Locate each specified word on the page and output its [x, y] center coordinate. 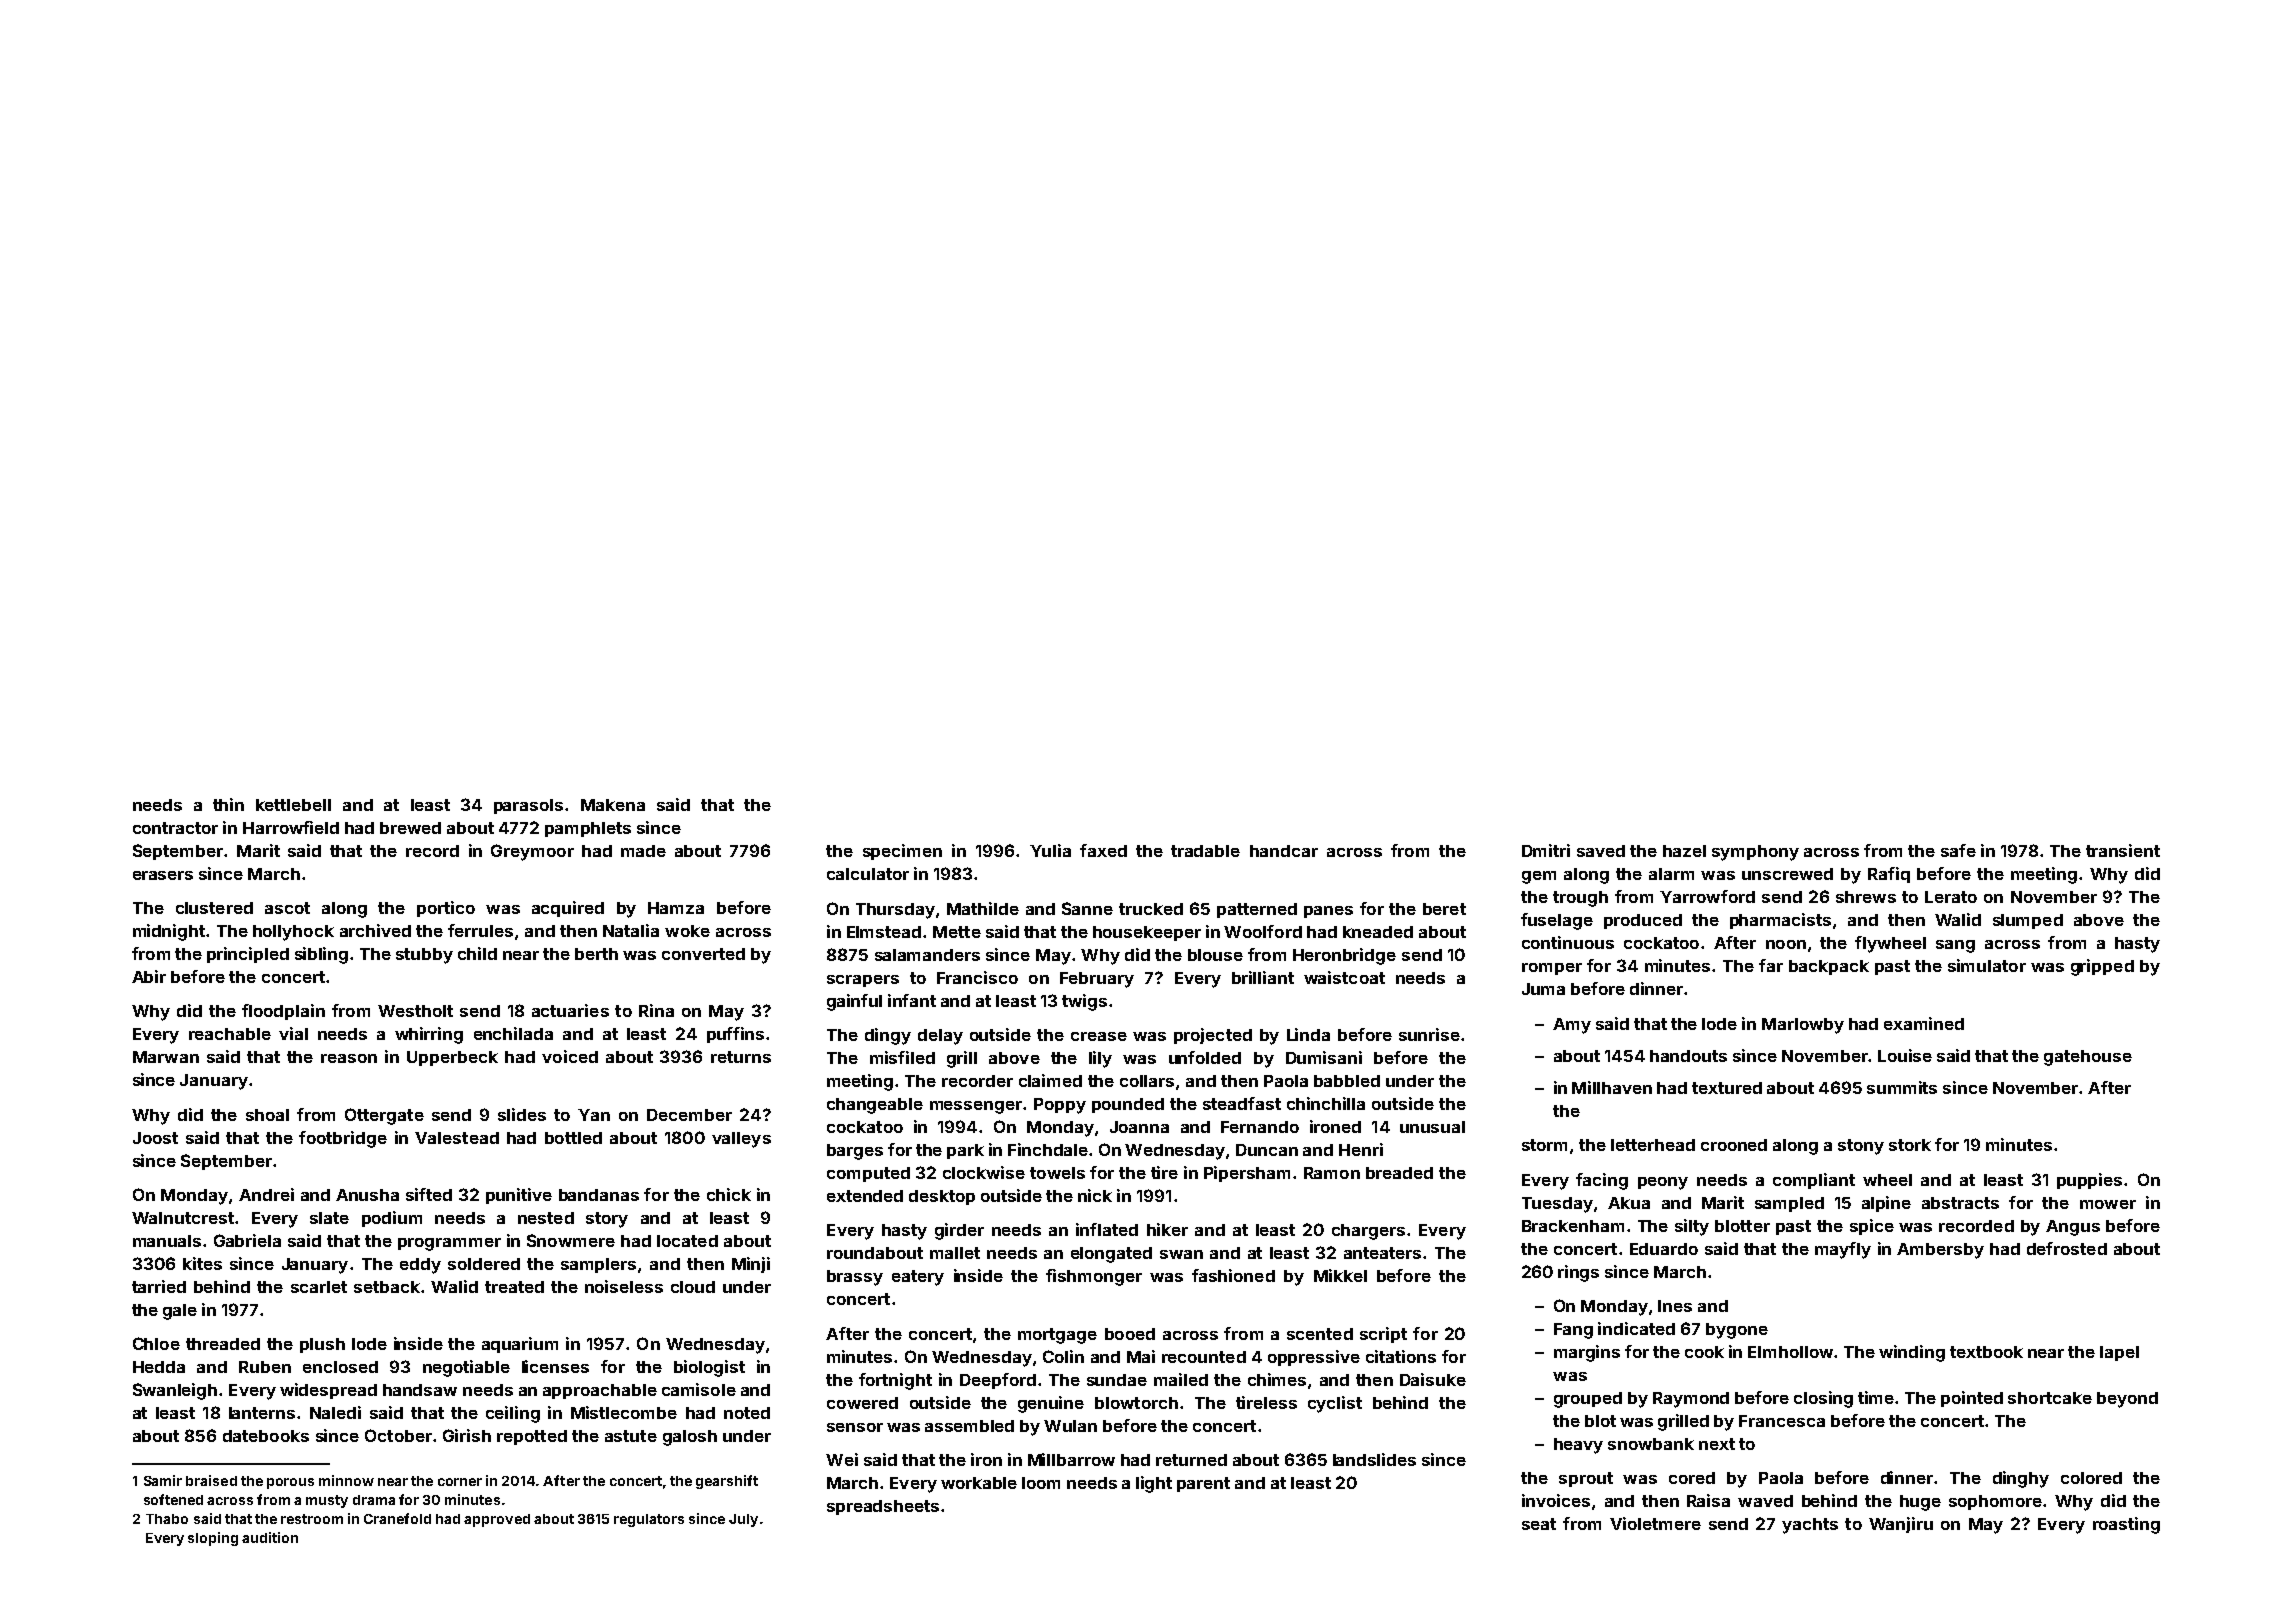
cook [1704, 1352]
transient [2123, 850]
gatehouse [2088, 1058]
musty [327, 1501]
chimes [1277, 1379]
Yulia [1050, 850]
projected [1213, 1036]
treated [514, 1287]
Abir [149, 976]
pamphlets [588, 829]
